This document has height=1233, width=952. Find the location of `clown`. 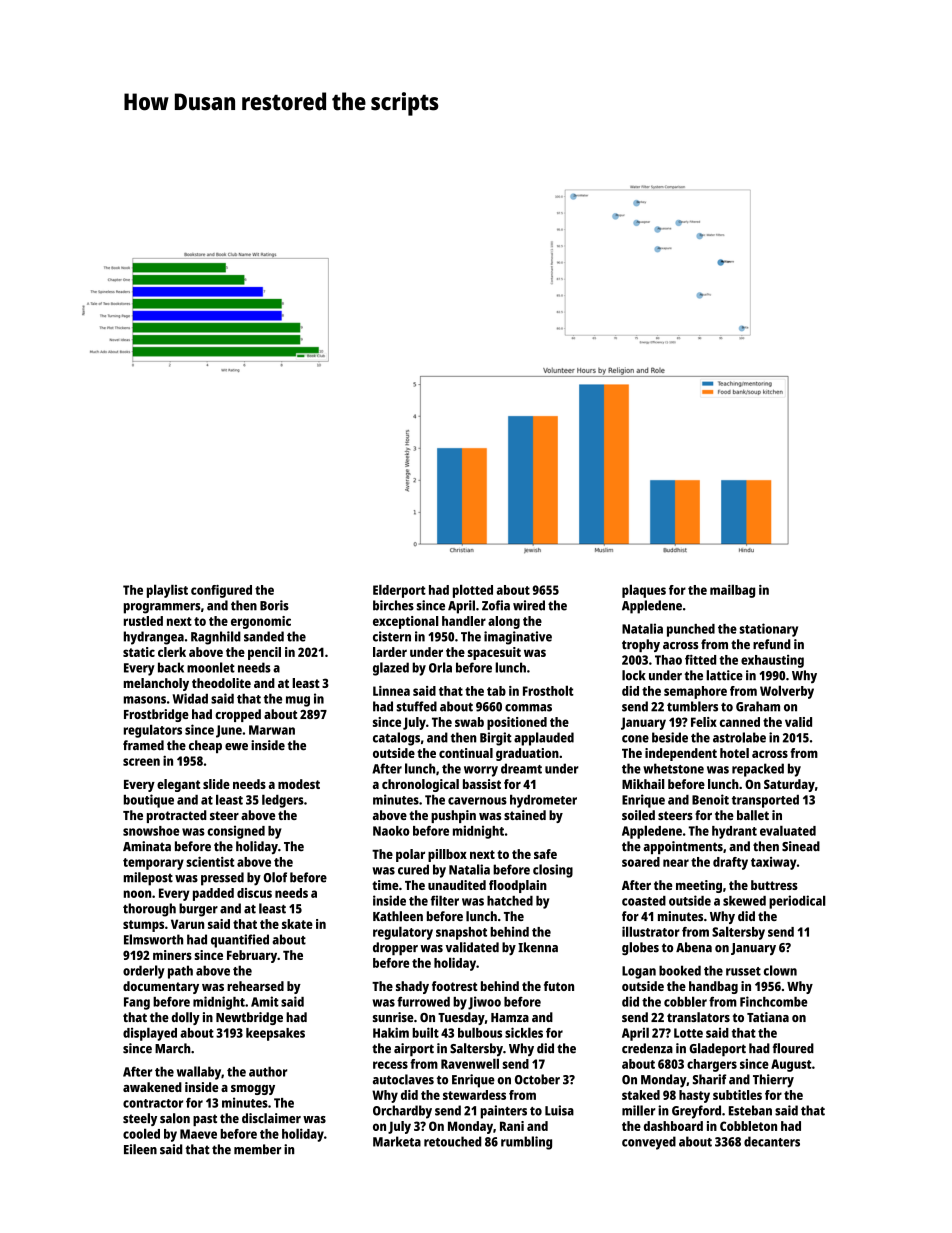

clown is located at coordinates (780, 970).
